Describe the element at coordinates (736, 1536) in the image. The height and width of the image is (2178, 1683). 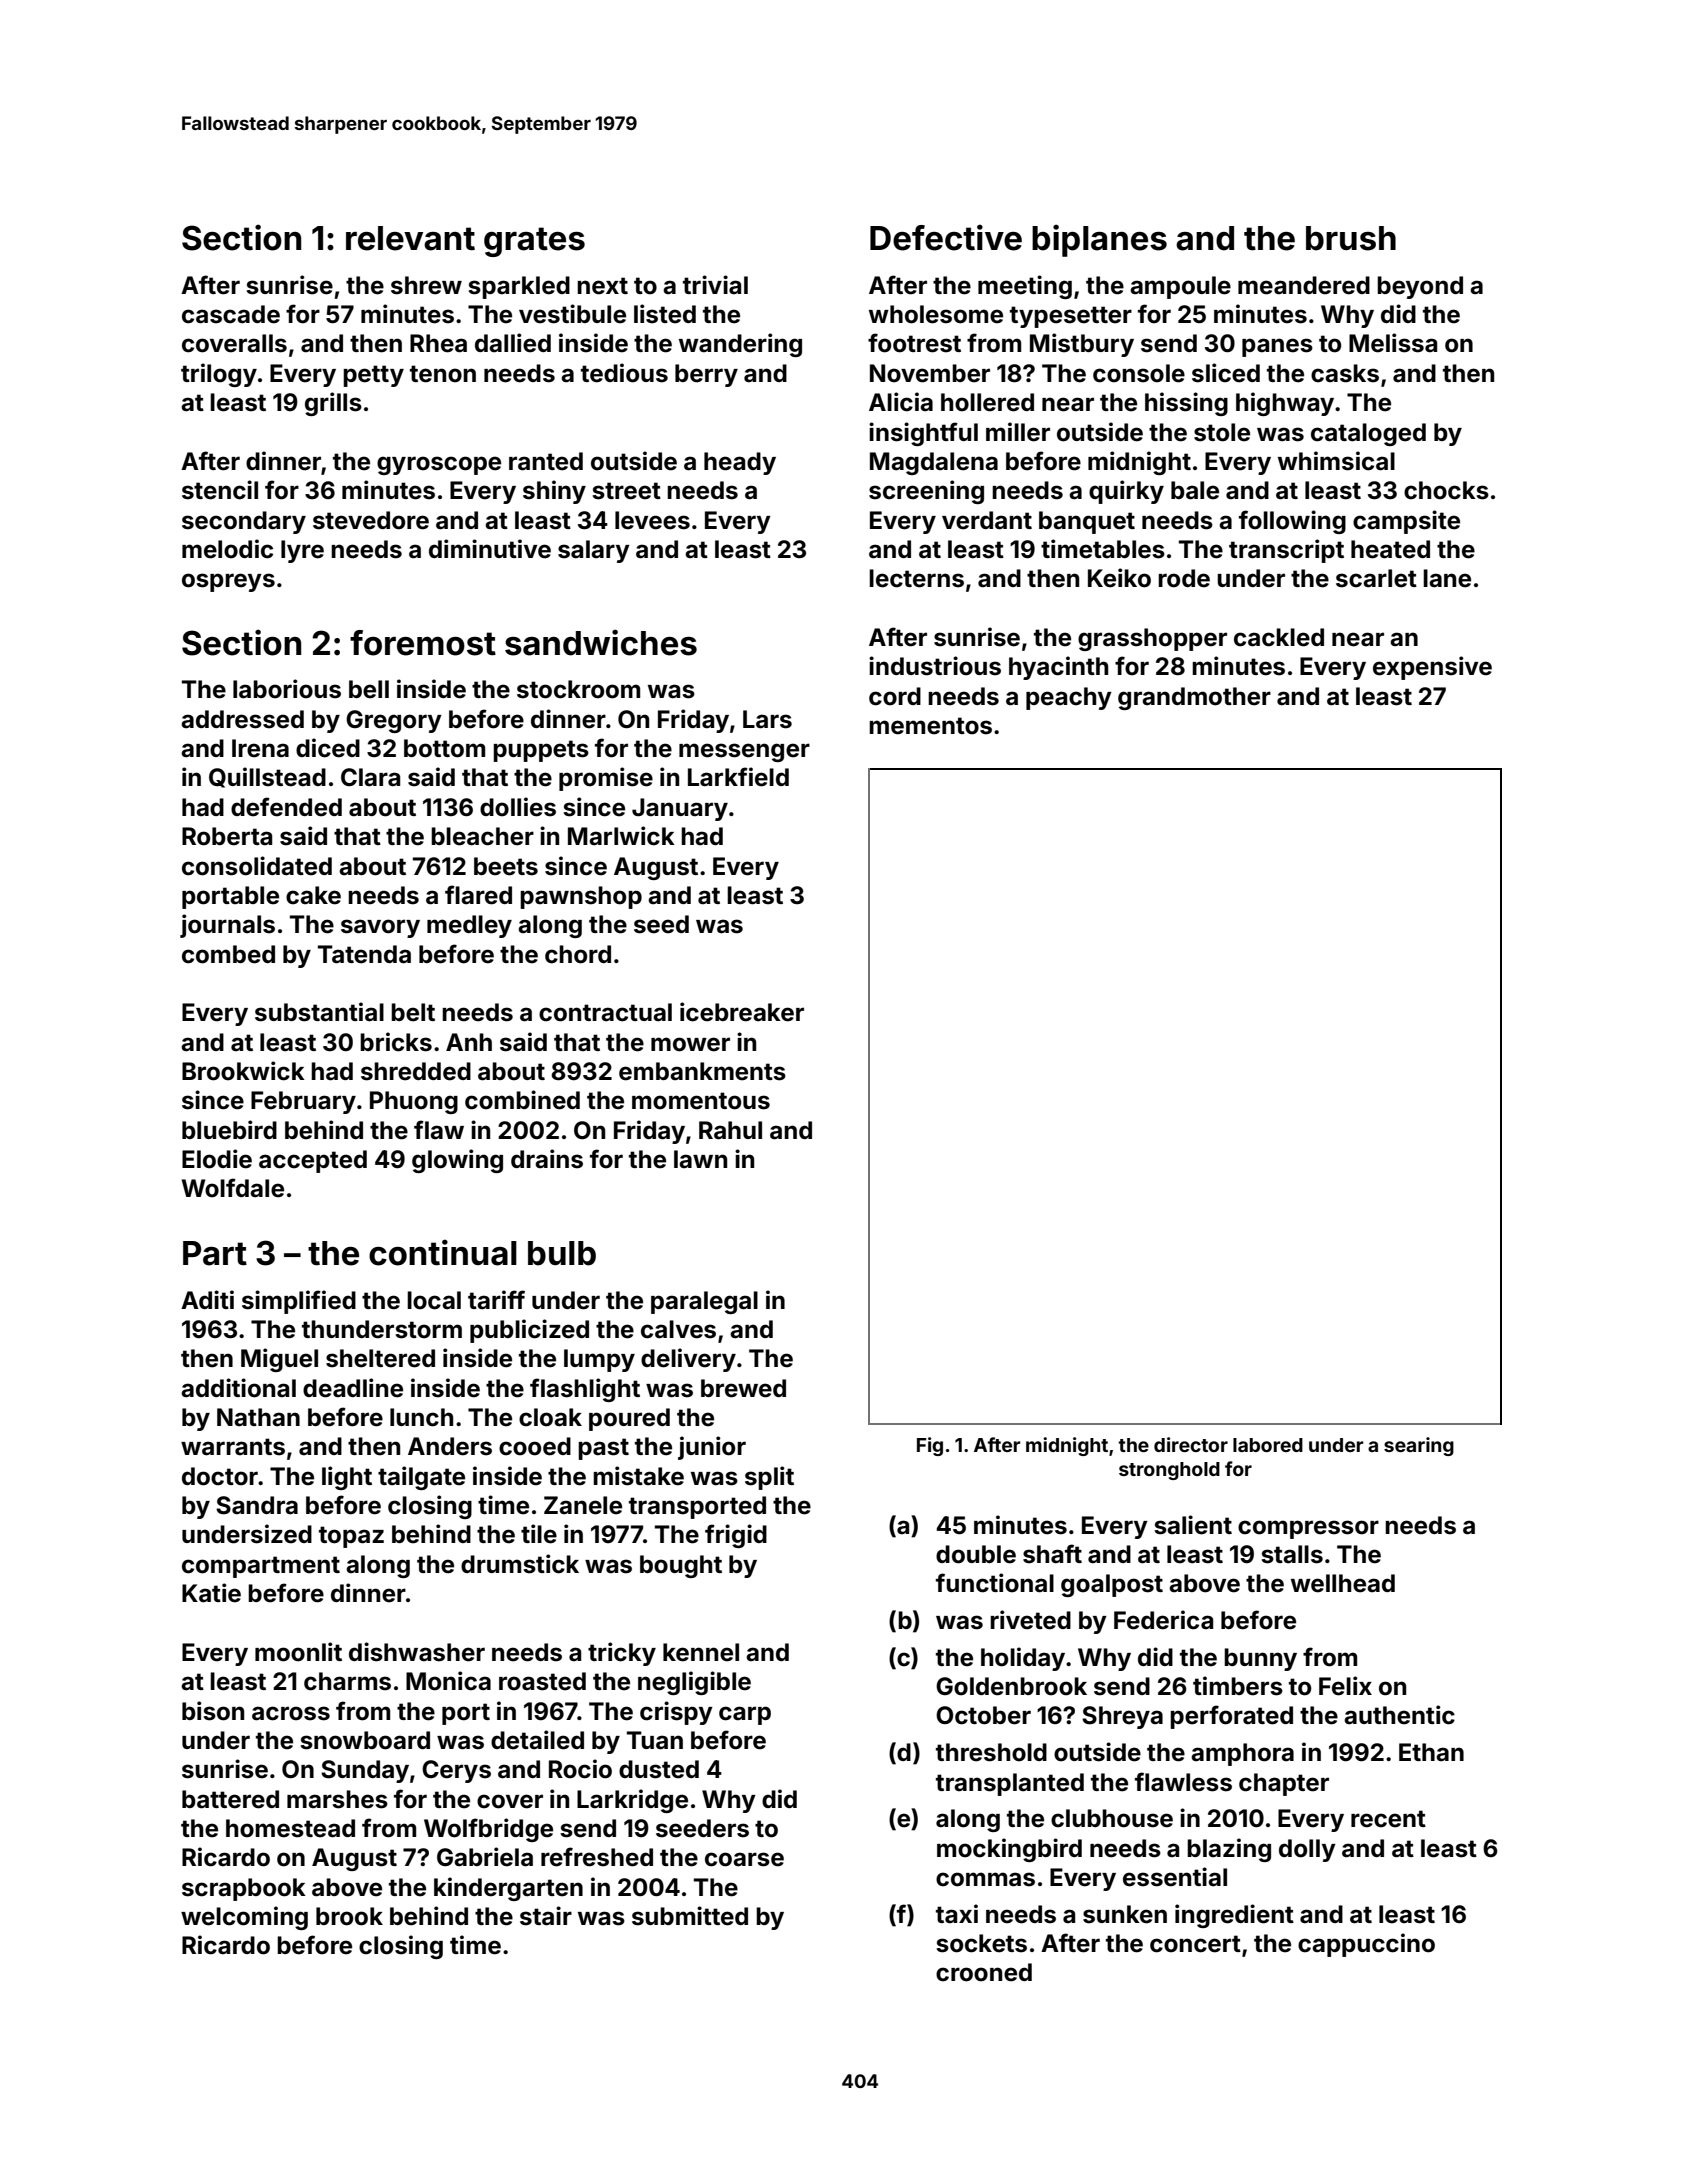
I see `frigid` at that location.
